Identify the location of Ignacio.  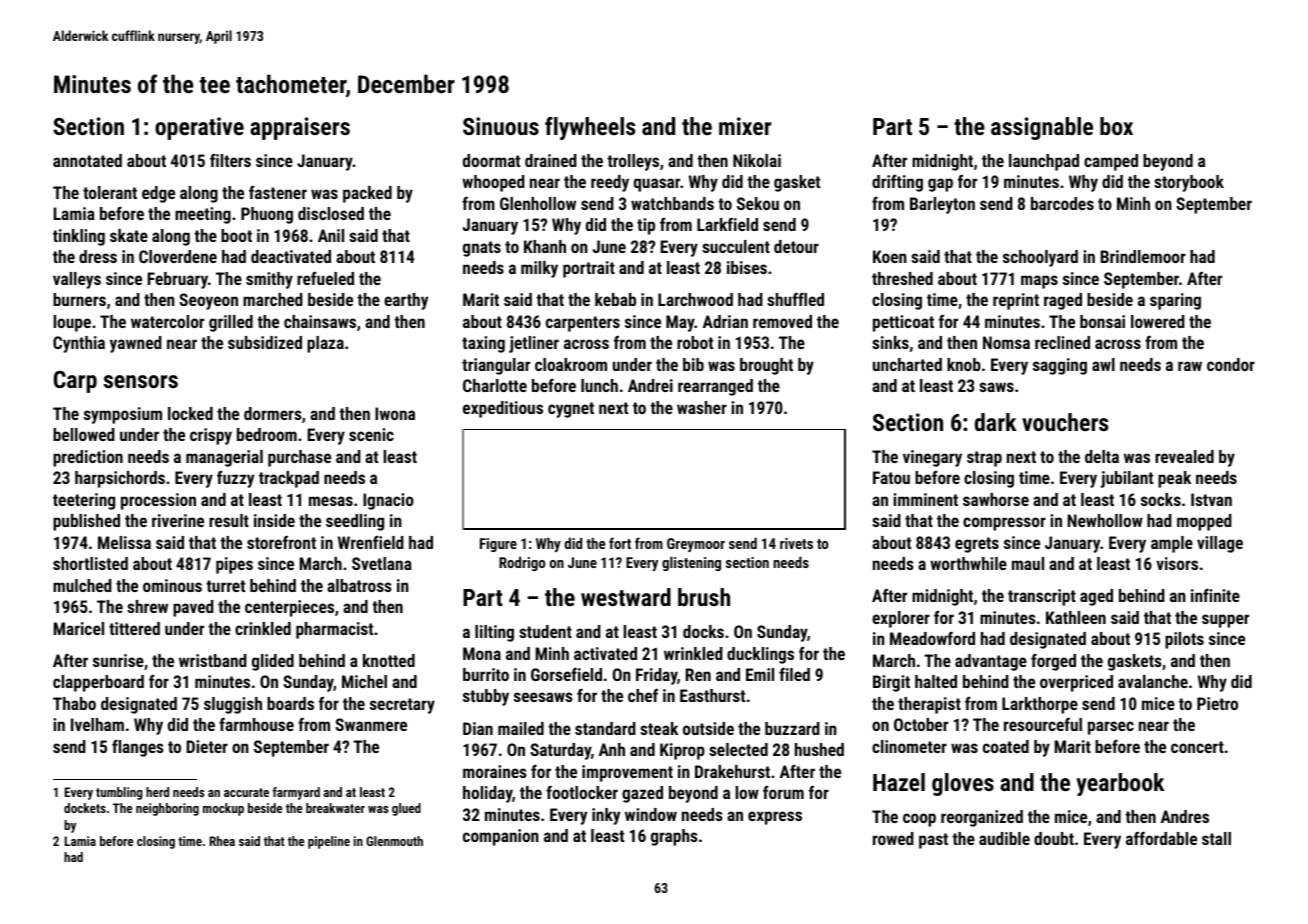
(388, 501).
